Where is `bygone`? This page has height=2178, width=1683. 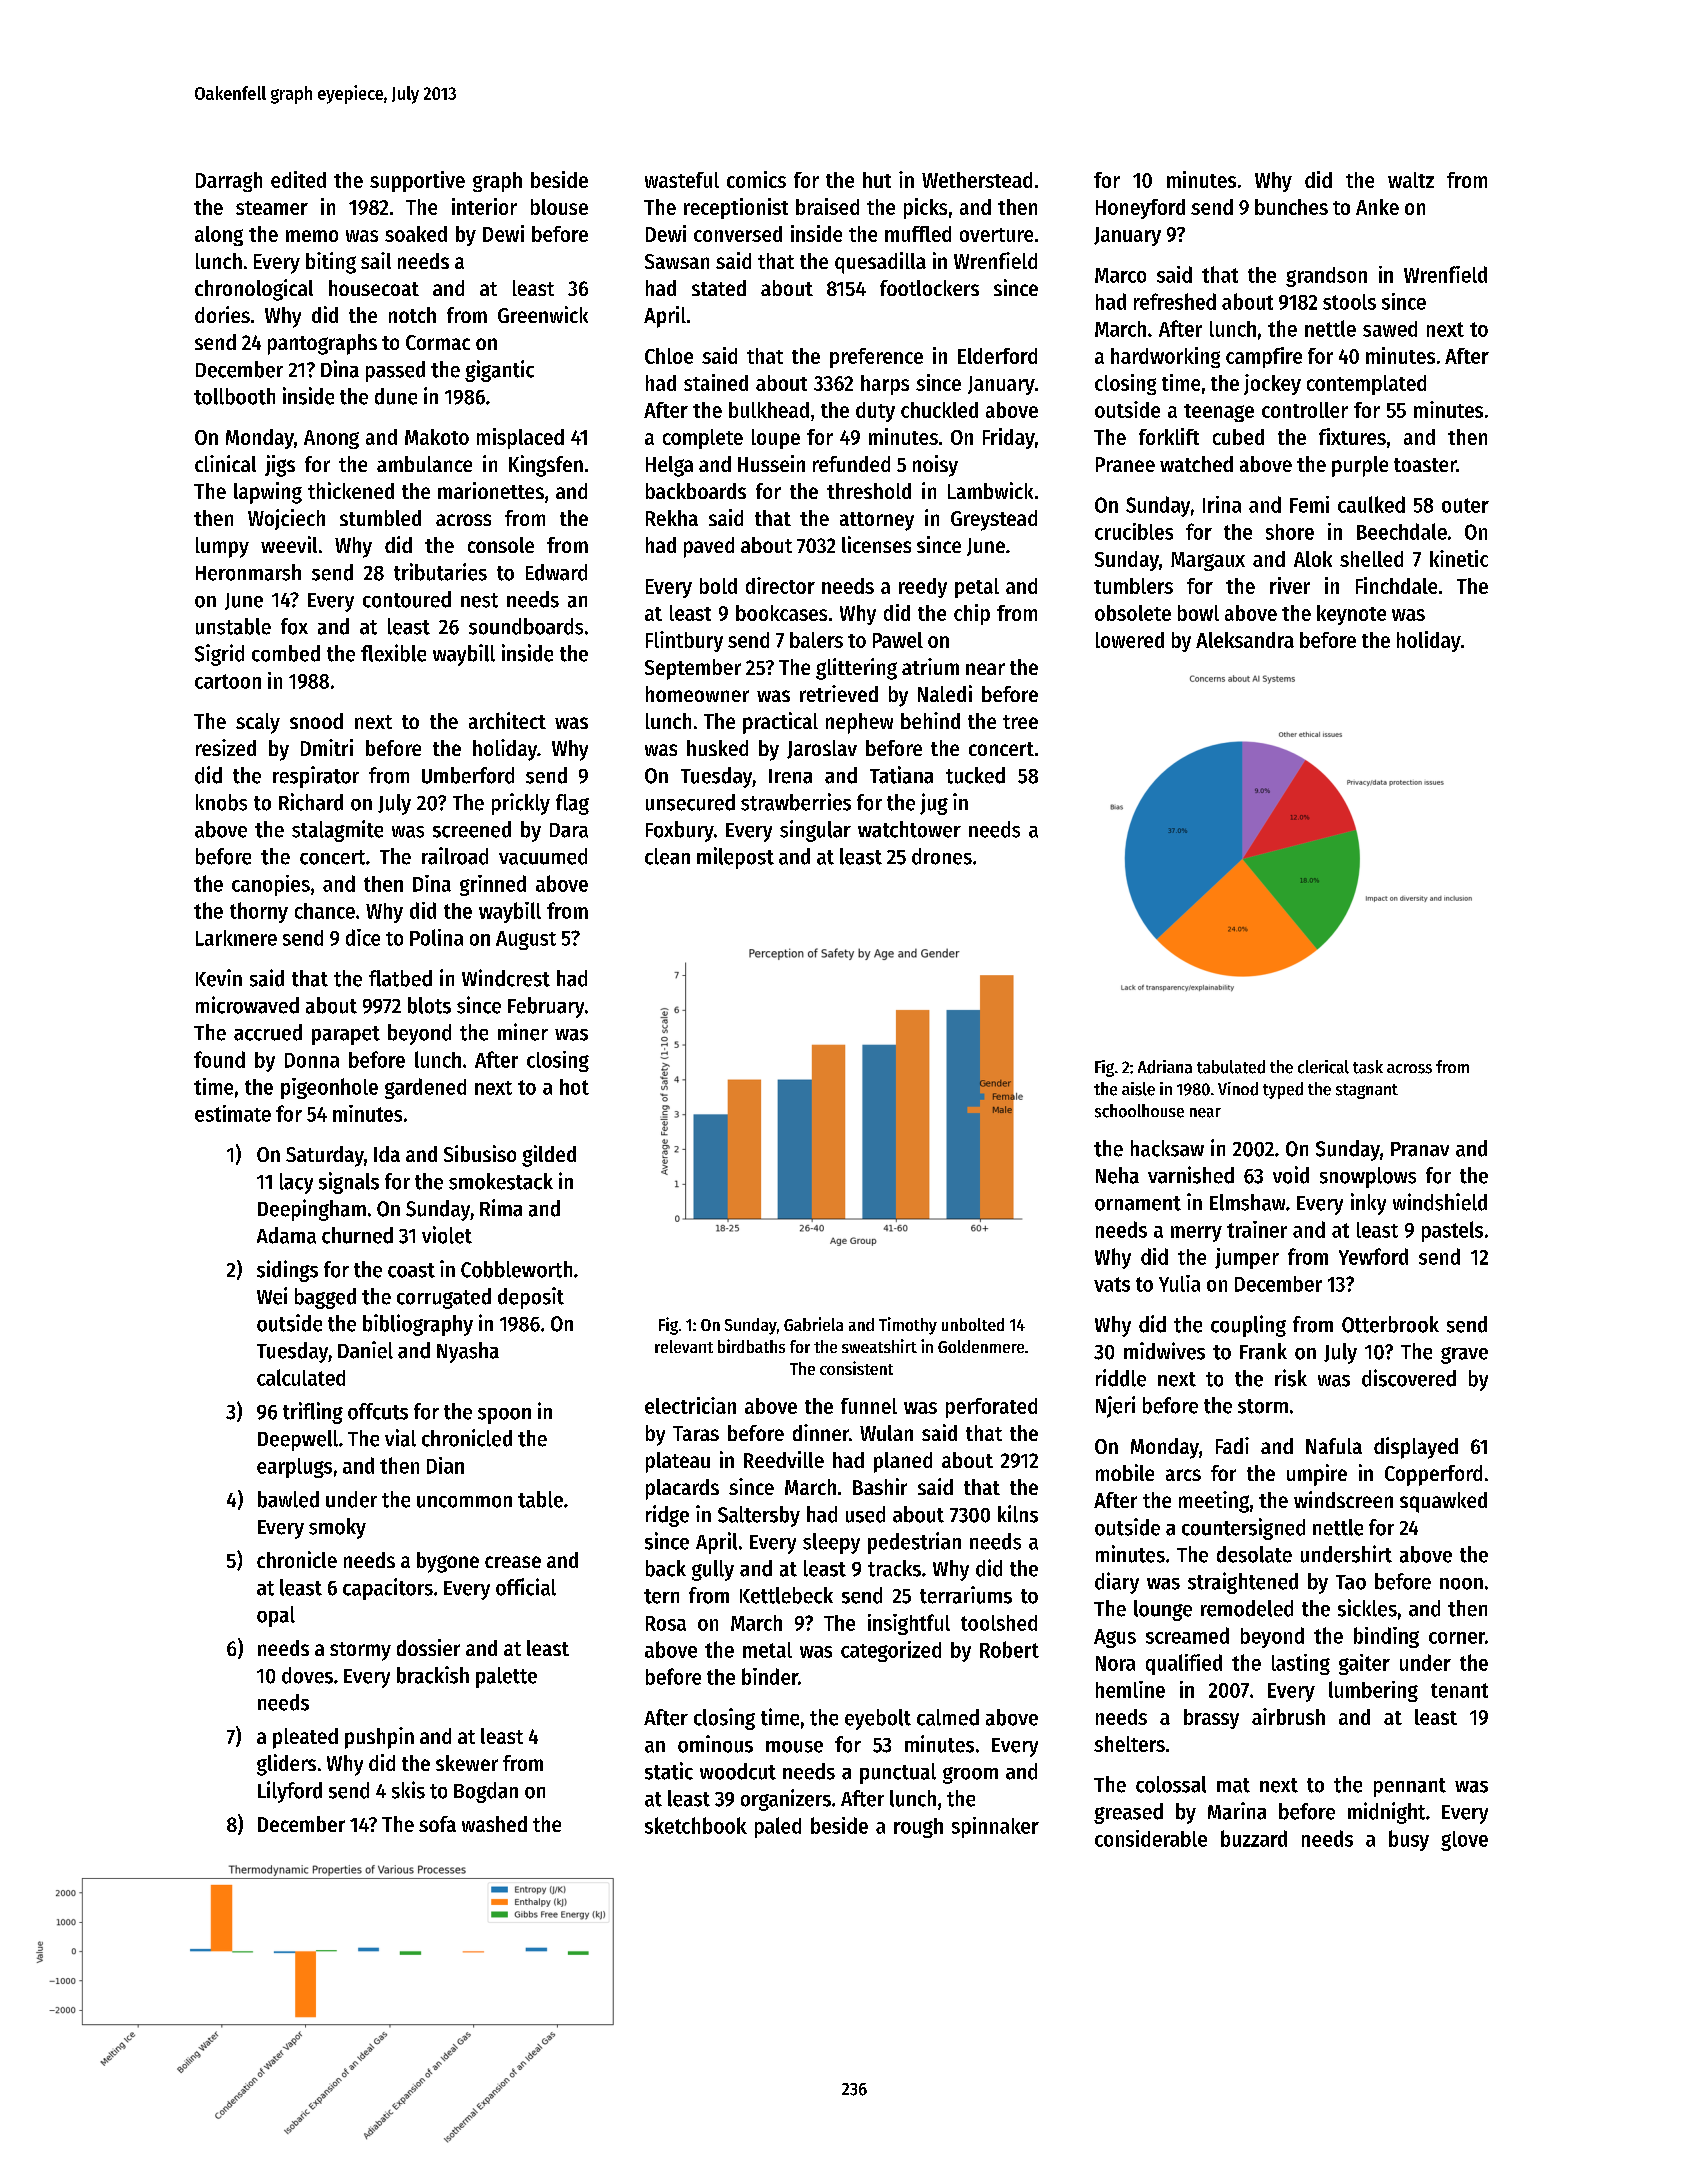
bygone is located at coordinates (448, 1562).
